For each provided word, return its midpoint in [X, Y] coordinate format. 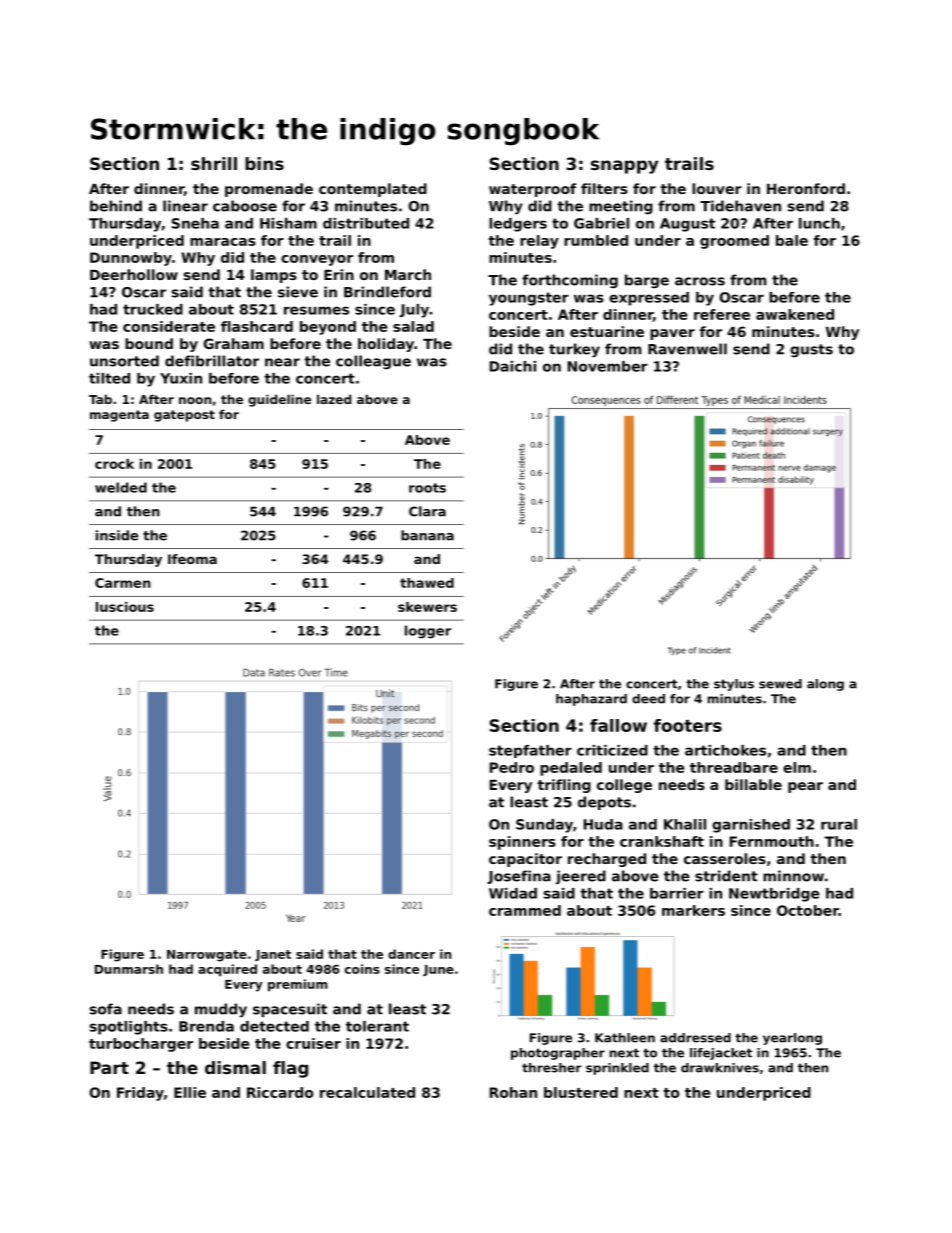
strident [726, 876]
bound [149, 343]
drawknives [720, 1068]
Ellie [190, 1092]
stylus [734, 685]
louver [717, 188]
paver [672, 334]
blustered [581, 1092]
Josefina [519, 877]
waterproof [532, 190]
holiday [386, 345]
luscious [125, 607]
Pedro [512, 767]
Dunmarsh [129, 969]
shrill [214, 163]
